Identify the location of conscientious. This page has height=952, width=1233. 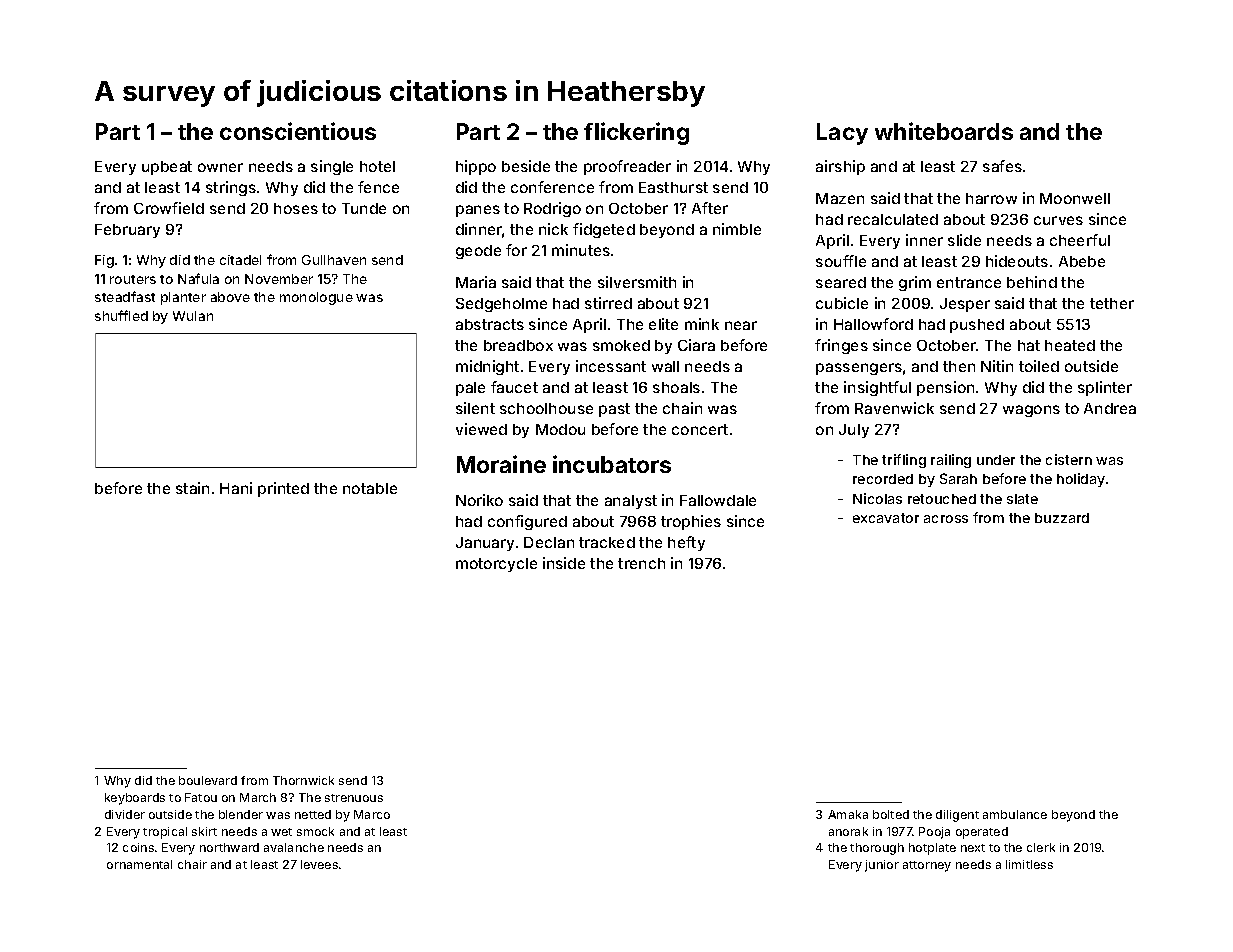
(298, 131).
